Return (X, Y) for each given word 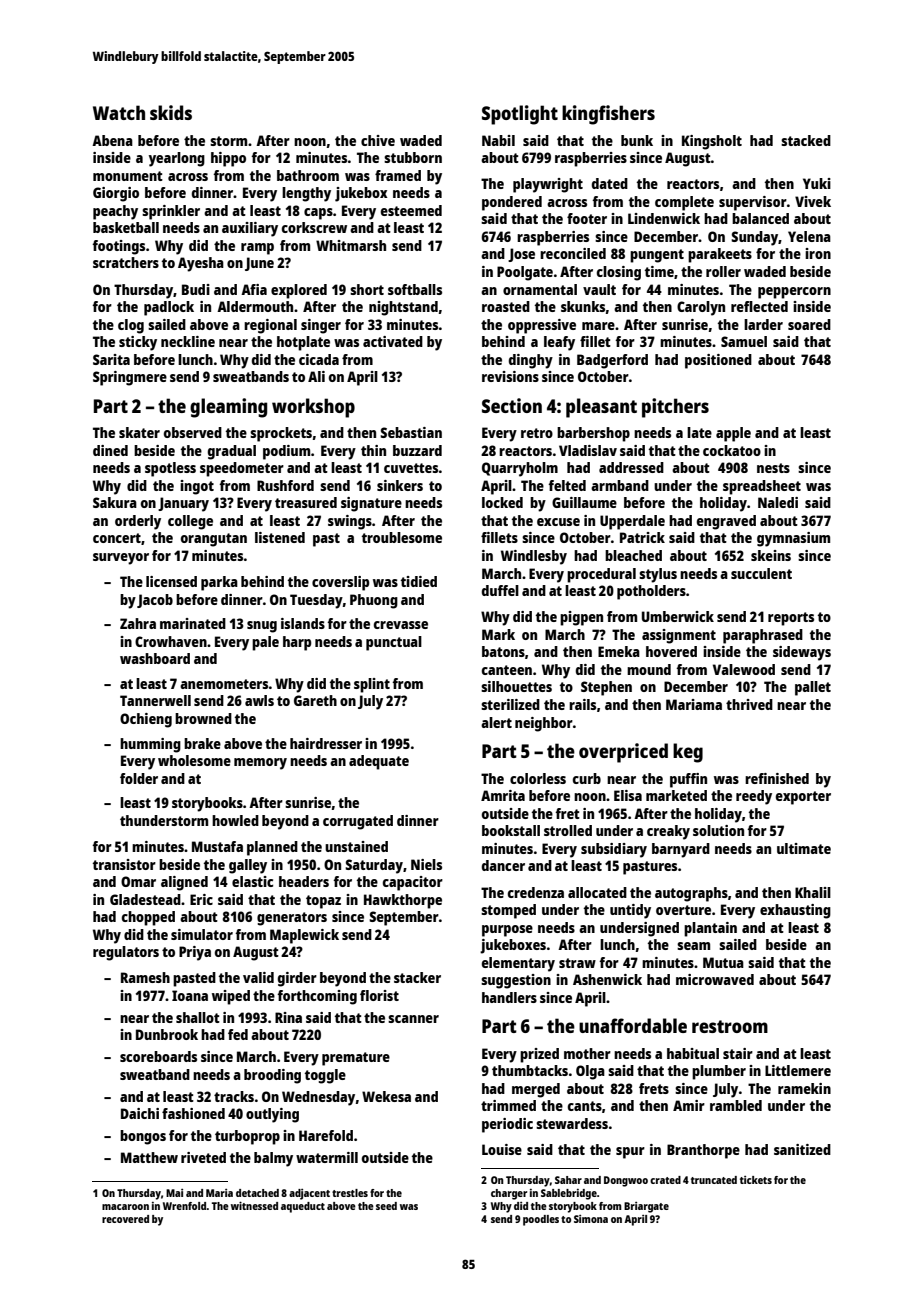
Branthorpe (703, 1151)
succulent (761, 573)
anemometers (224, 684)
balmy (273, 1159)
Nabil (498, 140)
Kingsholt (712, 142)
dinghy (531, 361)
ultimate (804, 848)
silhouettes (516, 686)
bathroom (308, 175)
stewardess (572, 1123)
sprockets (281, 434)
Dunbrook (167, 1034)
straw (577, 963)
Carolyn (701, 308)
